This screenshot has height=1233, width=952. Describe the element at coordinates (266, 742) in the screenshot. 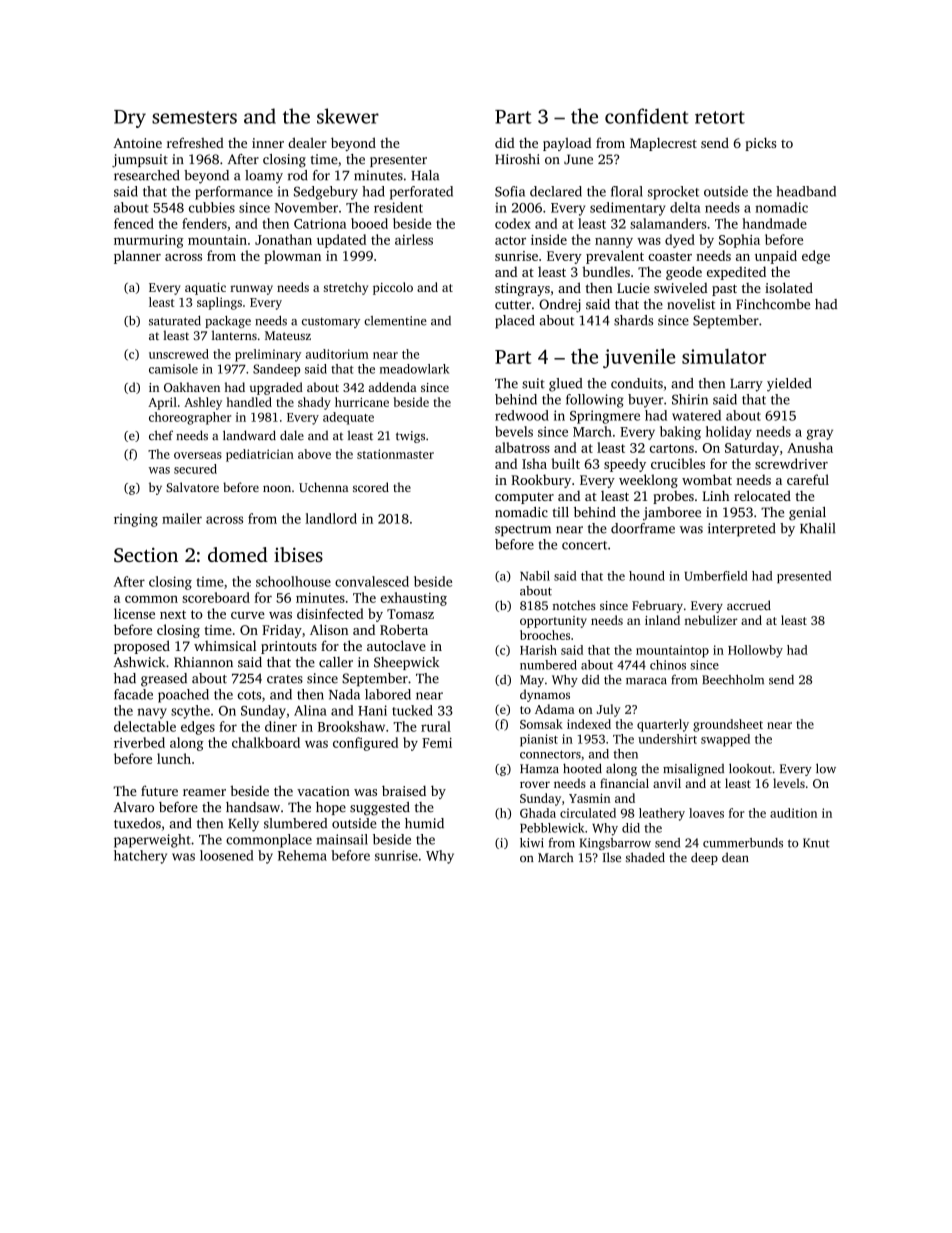

I see `chalkboard` at that location.
